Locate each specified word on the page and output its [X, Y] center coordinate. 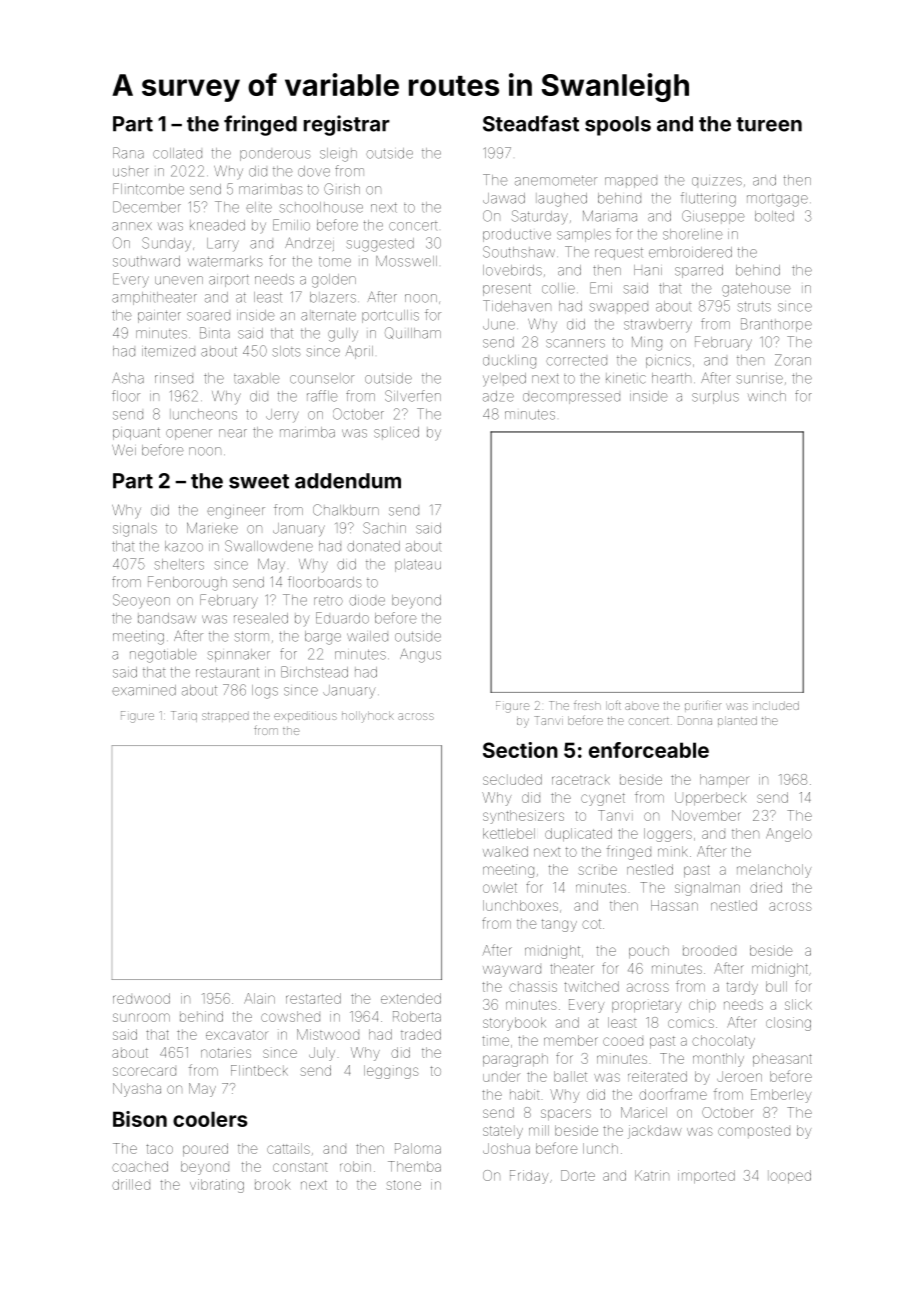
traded [421, 1034]
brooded [709, 950]
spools [618, 126]
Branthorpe [776, 325]
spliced [396, 433]
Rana [128, 153]
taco [159, 1149]
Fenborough [187, 583]
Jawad [504, 198]
